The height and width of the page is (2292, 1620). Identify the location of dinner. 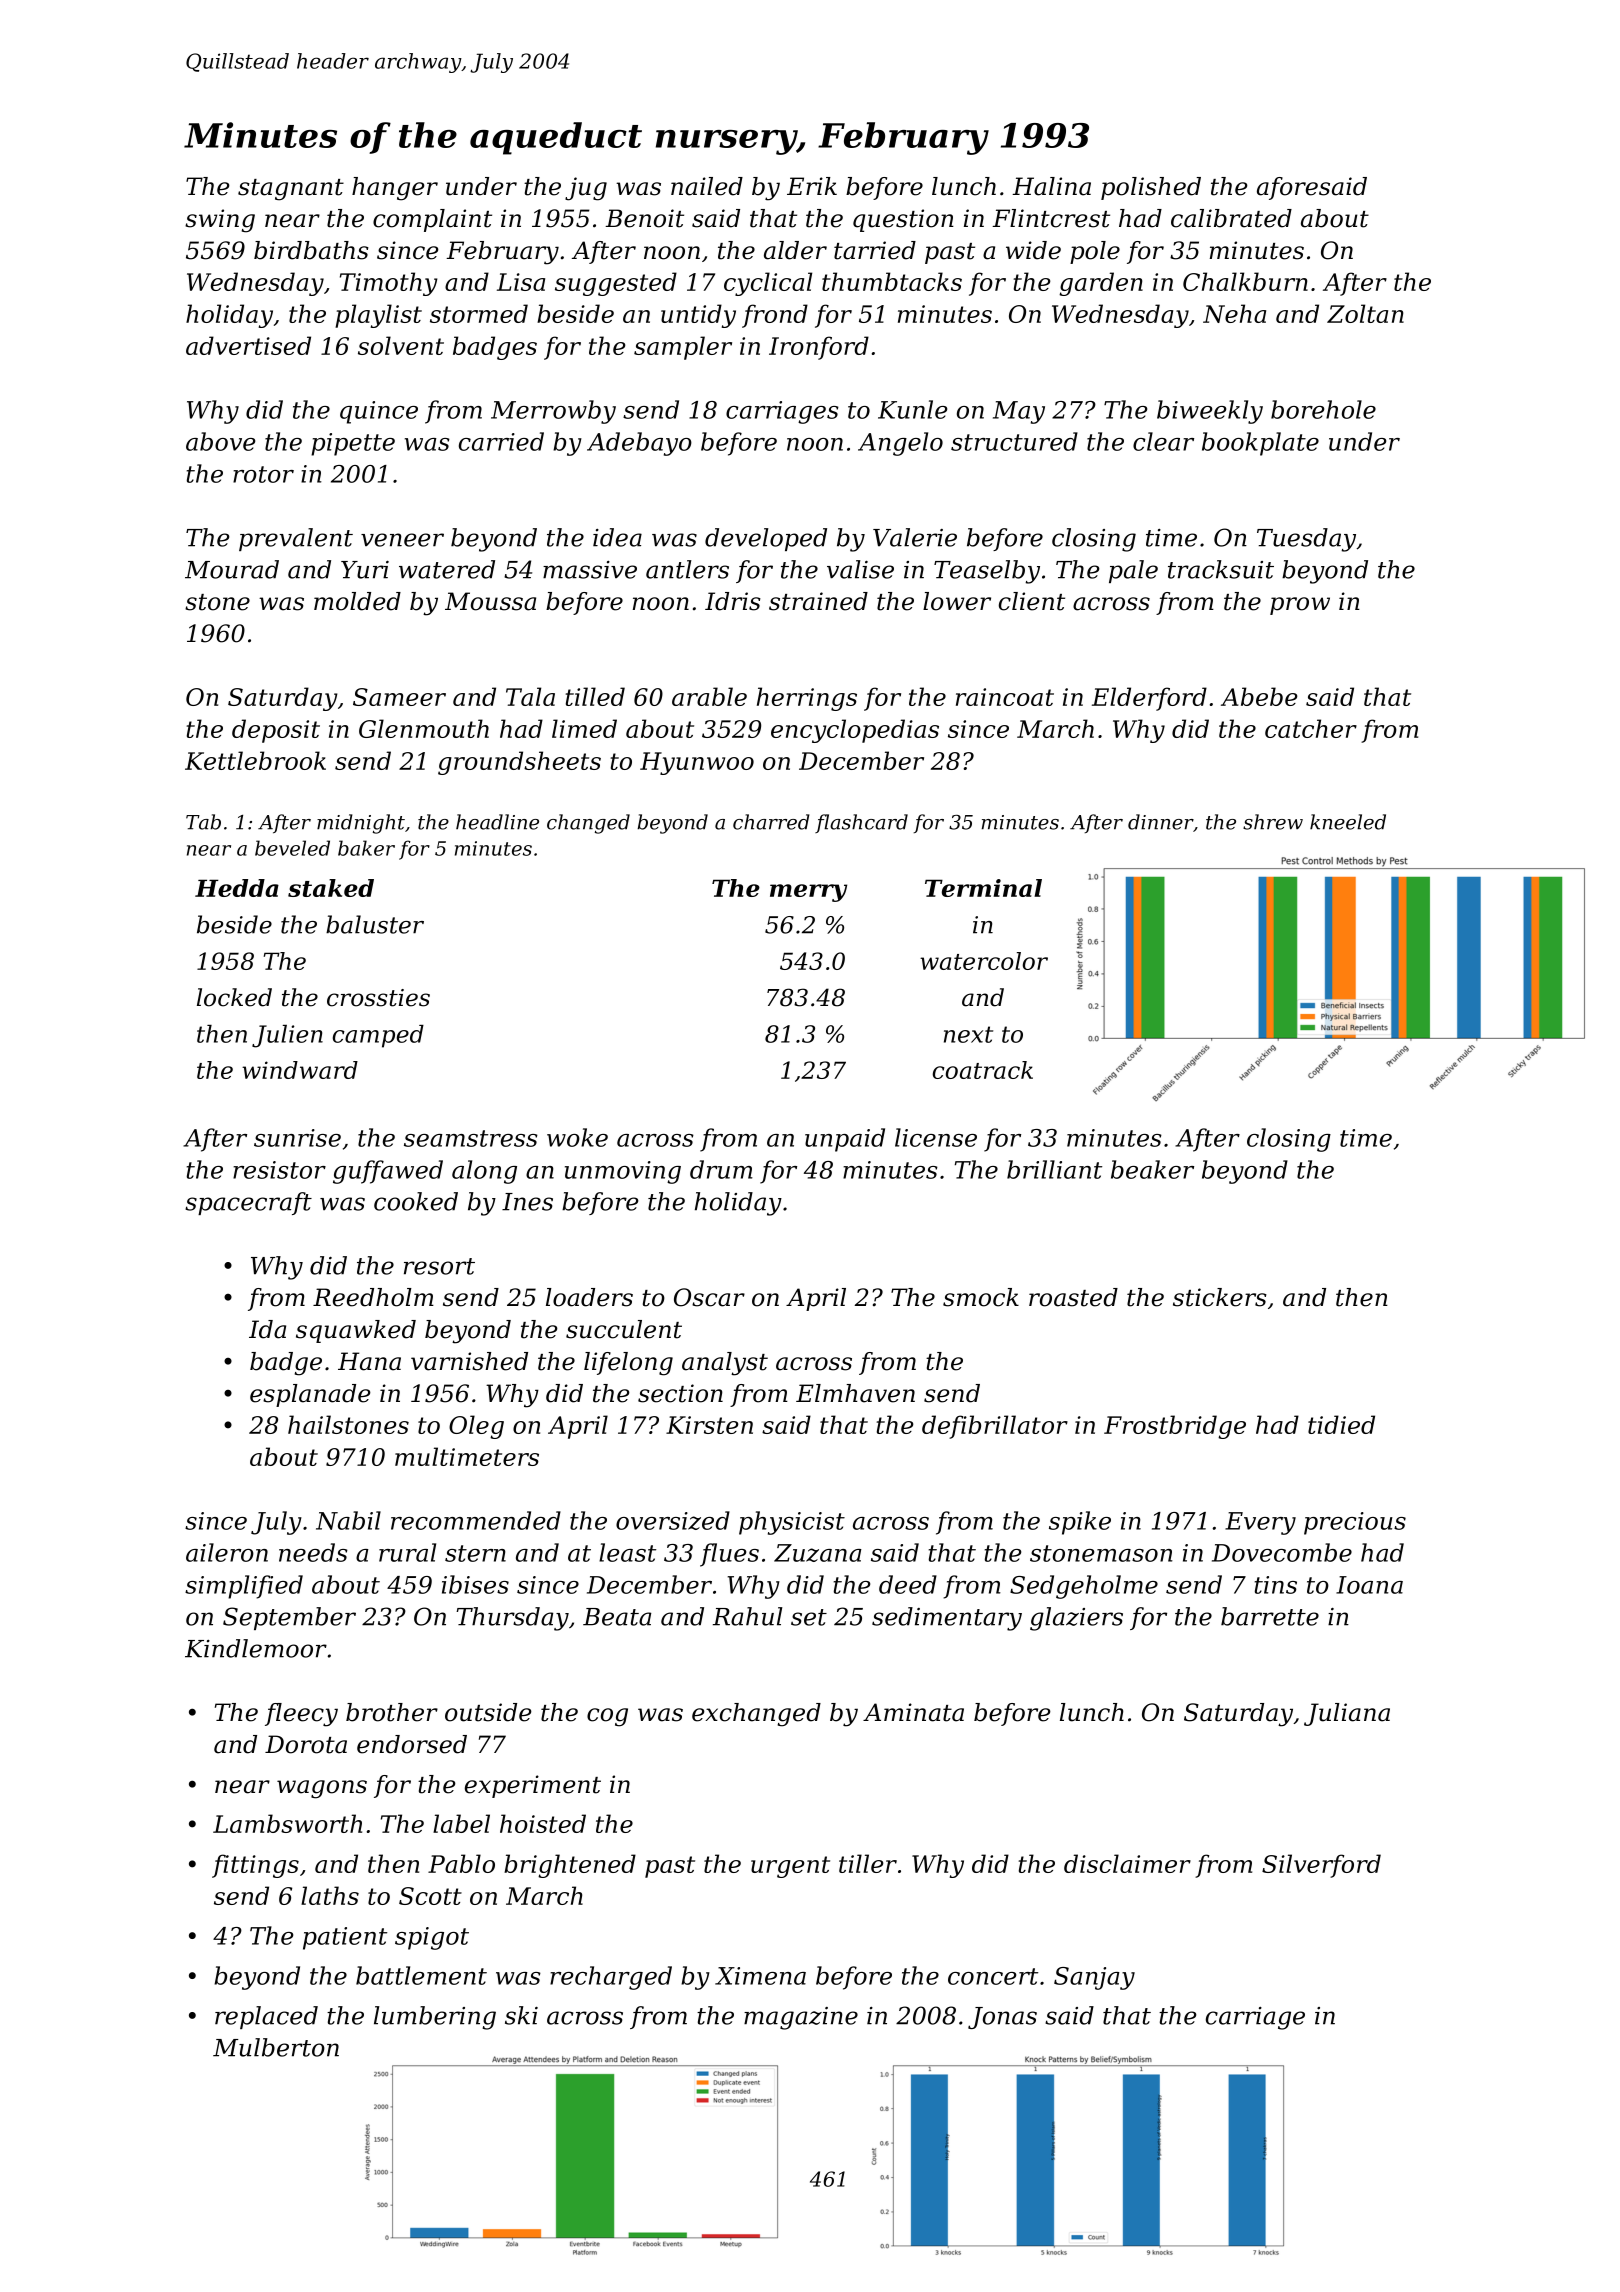
(1160, 822).
